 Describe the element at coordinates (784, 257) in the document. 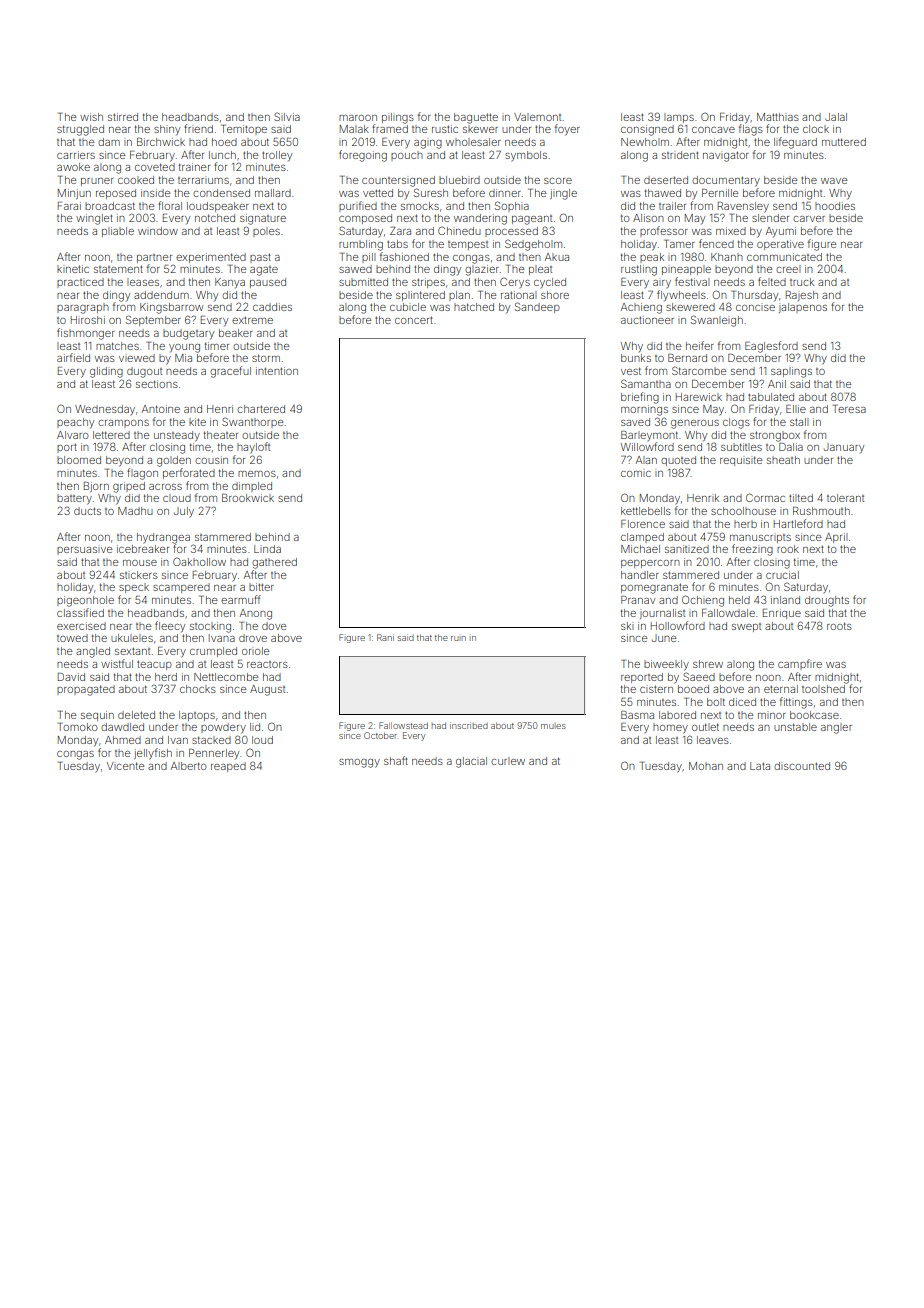

I see `communicated` at that location.
